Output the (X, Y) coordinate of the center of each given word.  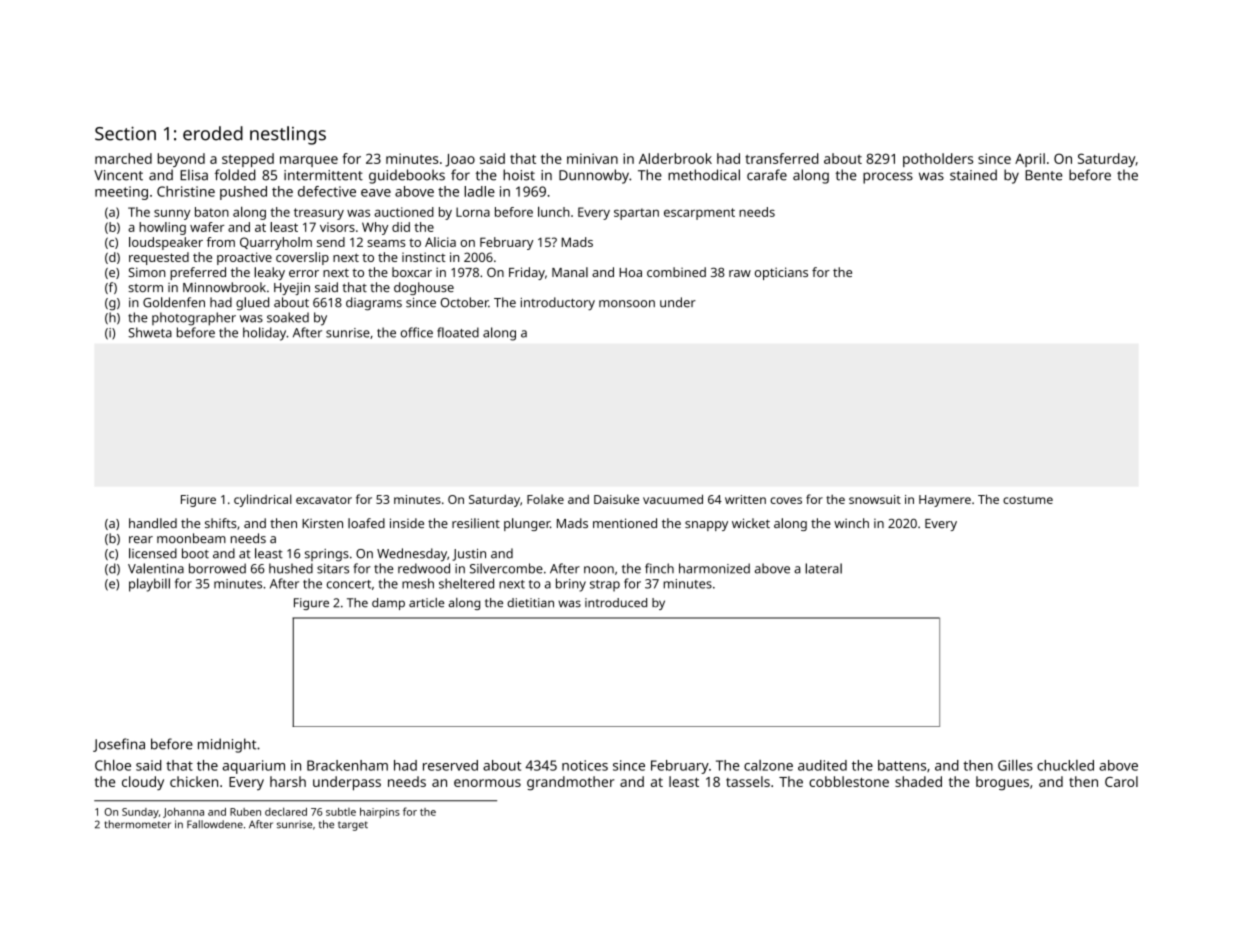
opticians (781, 273)
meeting (121, 193)
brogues (1002, 783)
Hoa (630, 272)
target (353, 826)
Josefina (119, 745)
